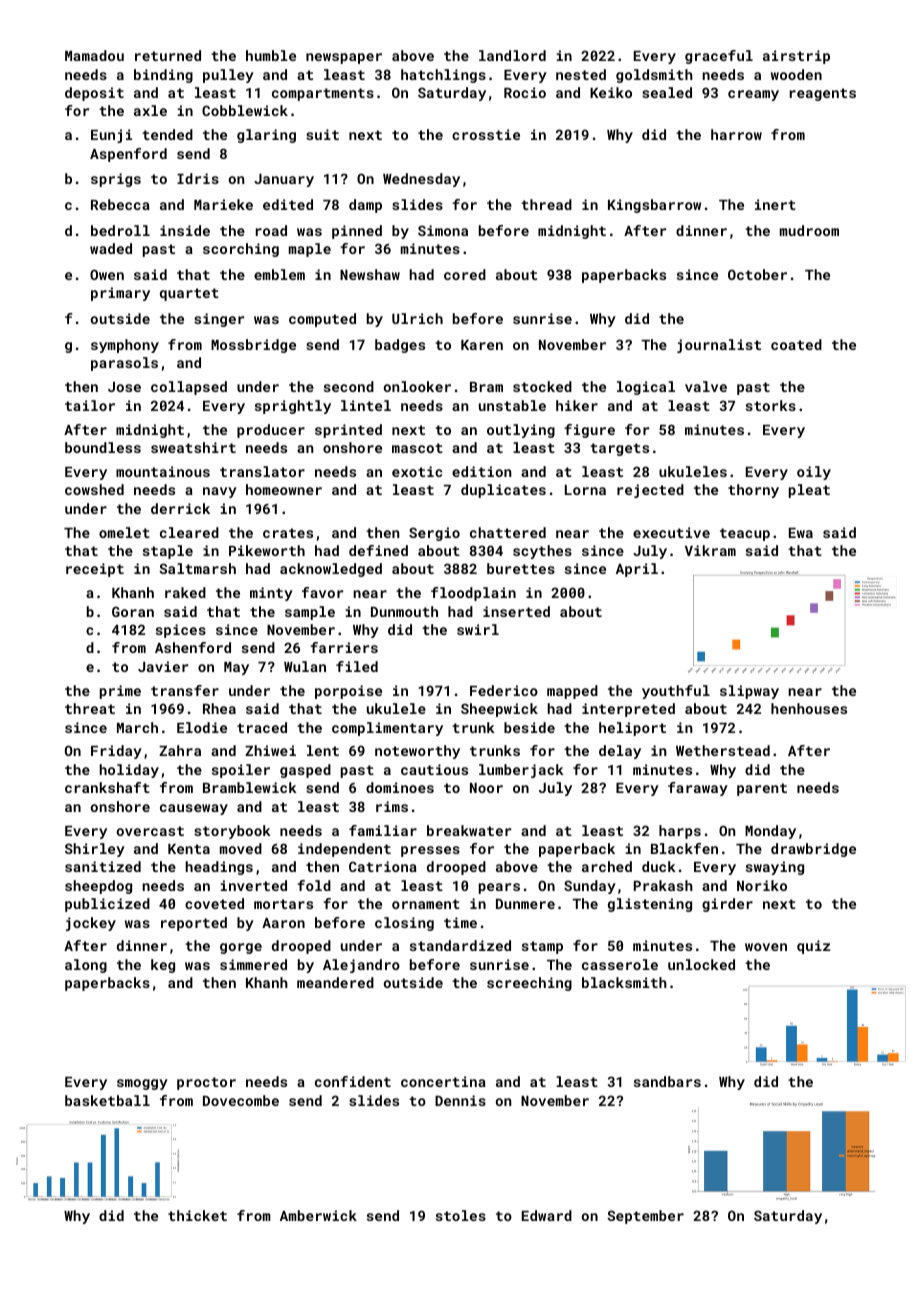 The image size is (924, 1308). I want to click on journalist, so click(719, 346).
